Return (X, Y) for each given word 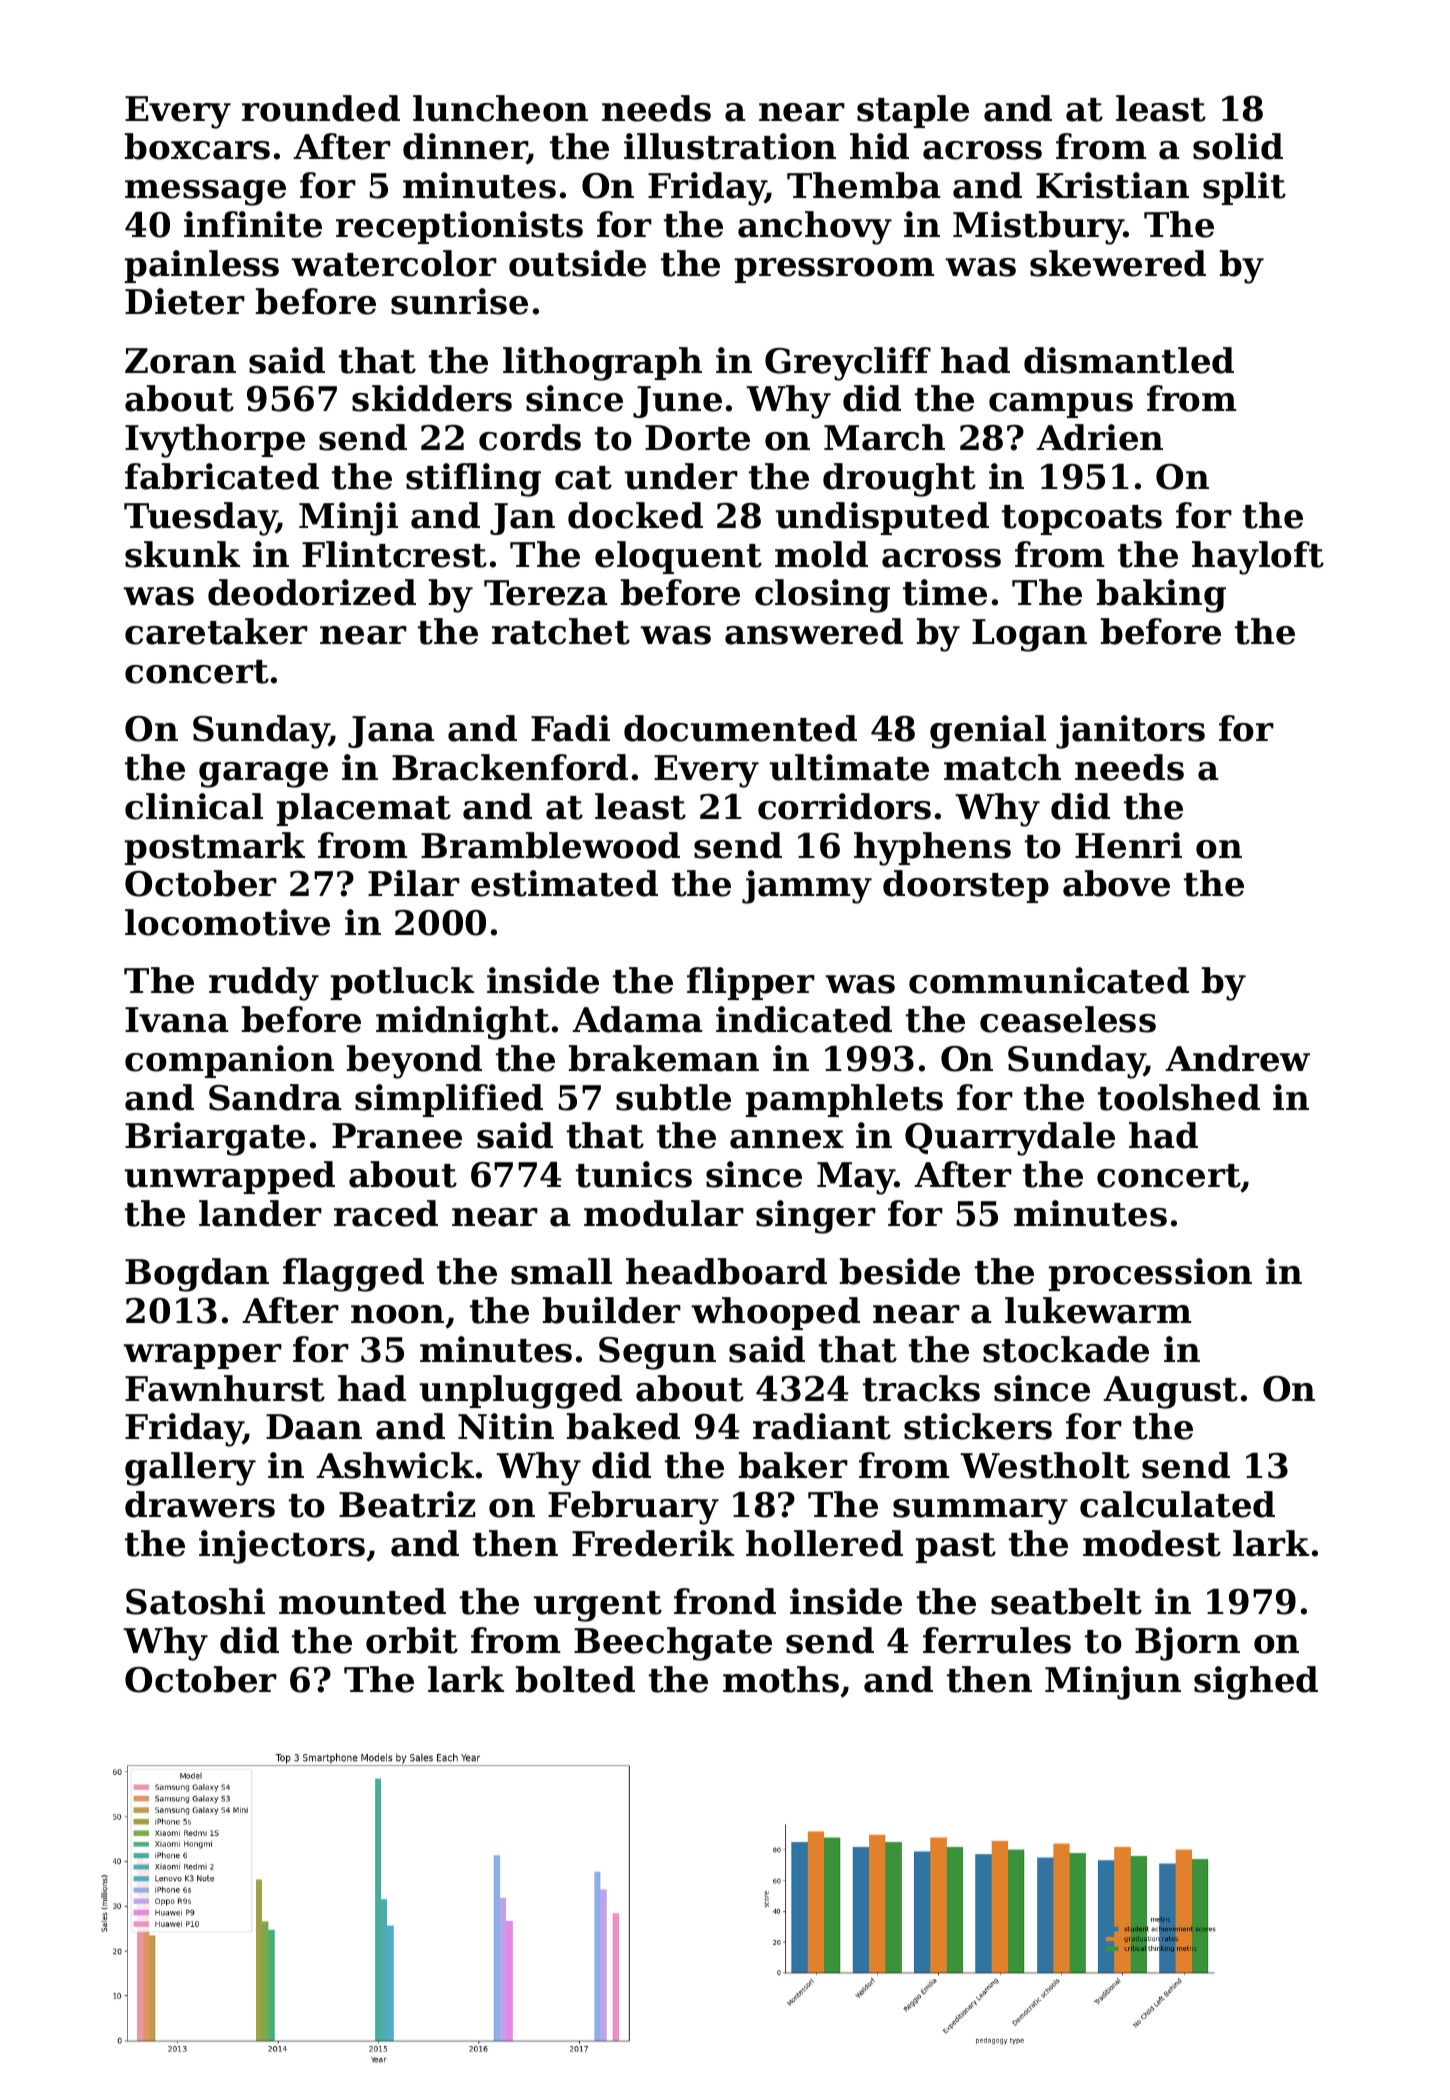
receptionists (459, 227)
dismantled (1129, 360)
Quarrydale (1010, 1139)
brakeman (664, 1058)
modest (1152, 1543)
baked (623, 1426)
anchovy (815, 228)
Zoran (180, 361)
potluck (402, 983)
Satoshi (195, 1601)
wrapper (202, 1356)
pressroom (834, 270)
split (1244, 188)
